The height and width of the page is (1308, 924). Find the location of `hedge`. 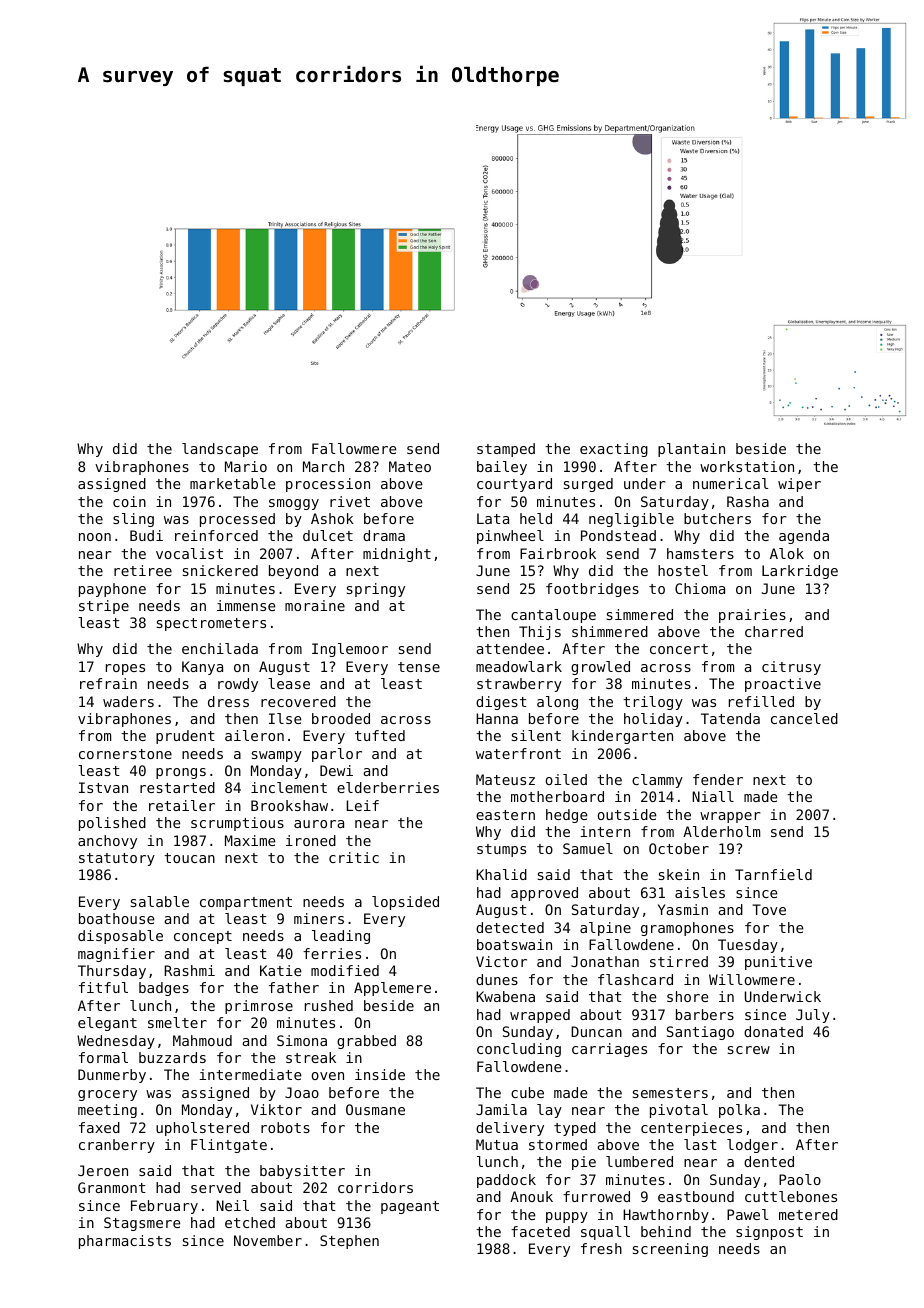

hedge is located at coordinates (567, 816).
